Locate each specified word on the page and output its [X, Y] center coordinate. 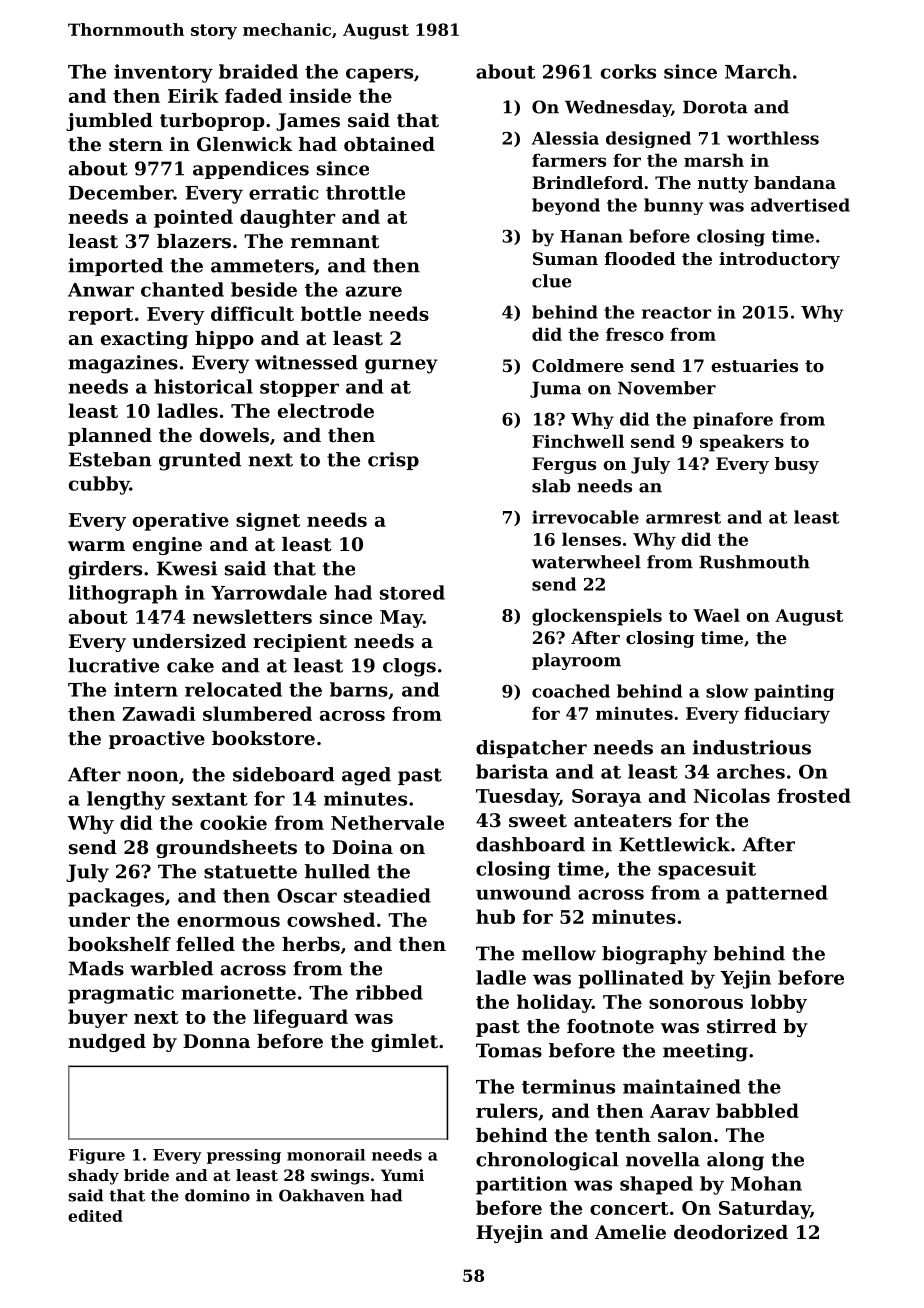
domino [217, 1195]
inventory [163, 73]
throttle [365, 192]
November [667, 388]
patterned [777, 894]
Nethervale [387, 822]
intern [146, 689]
